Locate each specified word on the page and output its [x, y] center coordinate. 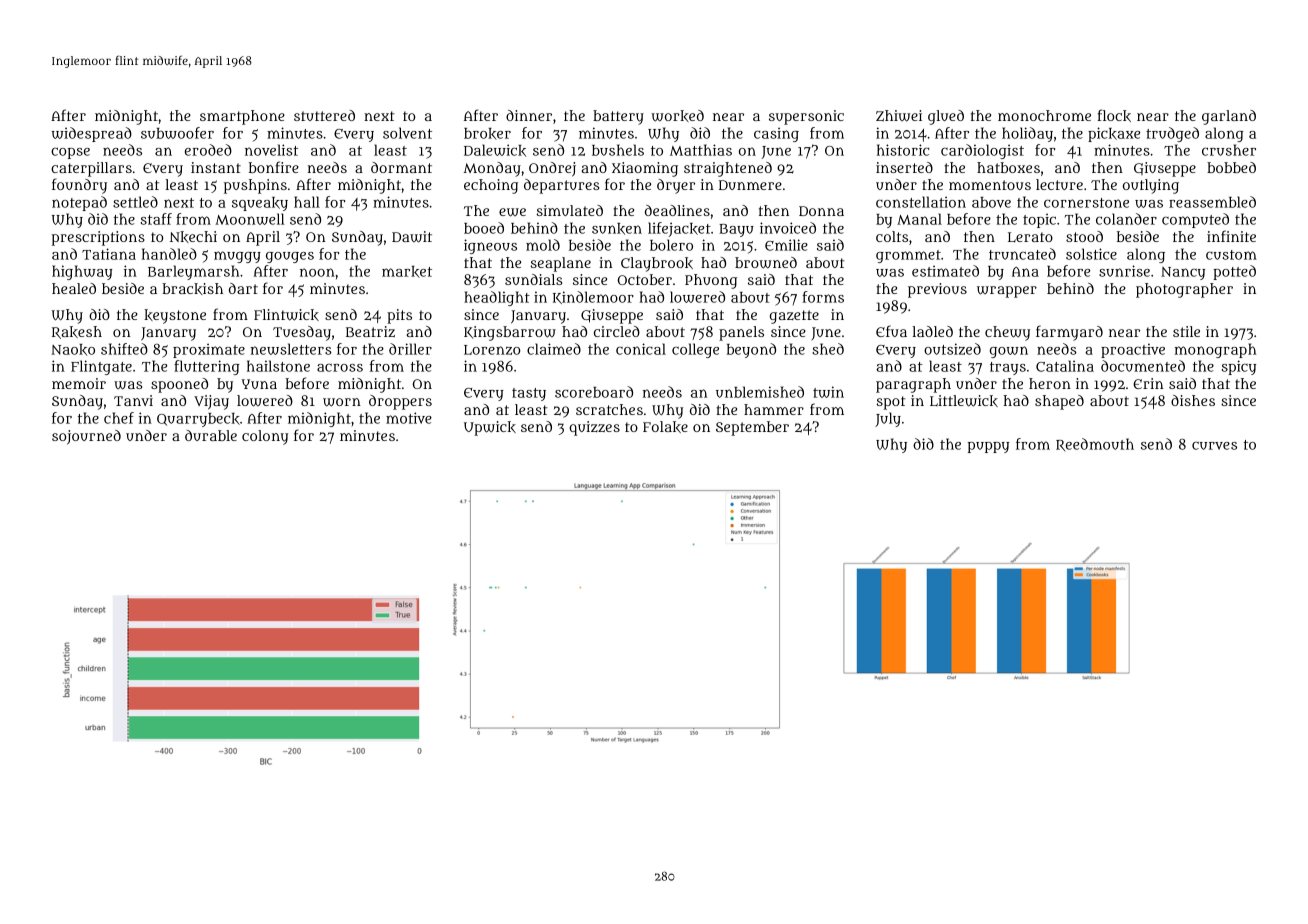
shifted [124, 349]
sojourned [86, 437]
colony [265, 437]
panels [741, 333]
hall [307, 202]
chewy [1007, 333]
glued [946, 117]
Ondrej [552, 169]
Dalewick [495, 150]
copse [70, 153]
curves [1214, 446]
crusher [1229, 150]
